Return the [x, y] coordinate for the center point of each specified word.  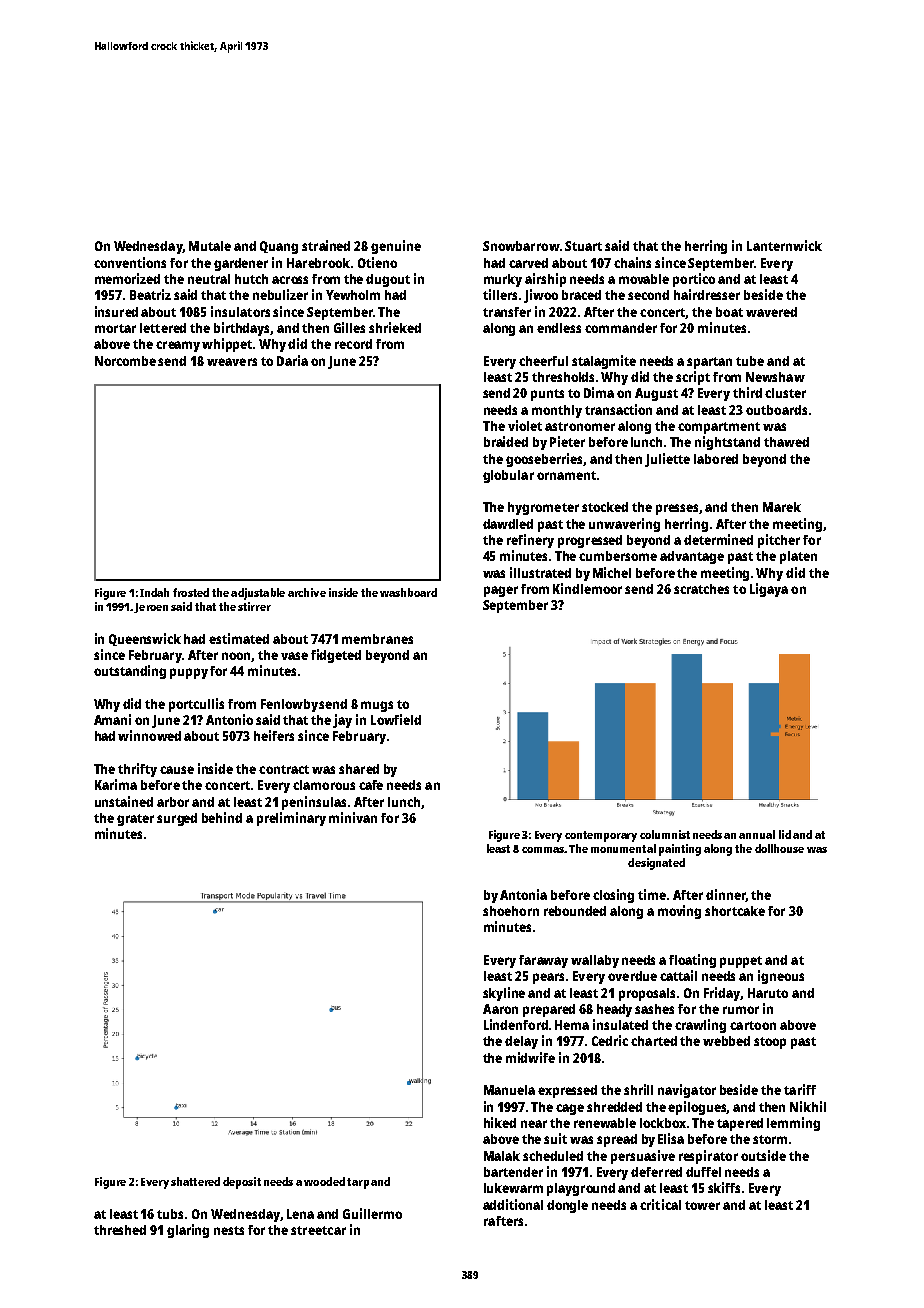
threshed [120, 1230]
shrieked [395, 327]
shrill [638, 1089]
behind [222, 817]
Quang [279, 247]
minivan [353, 817]
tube [750, 361]
